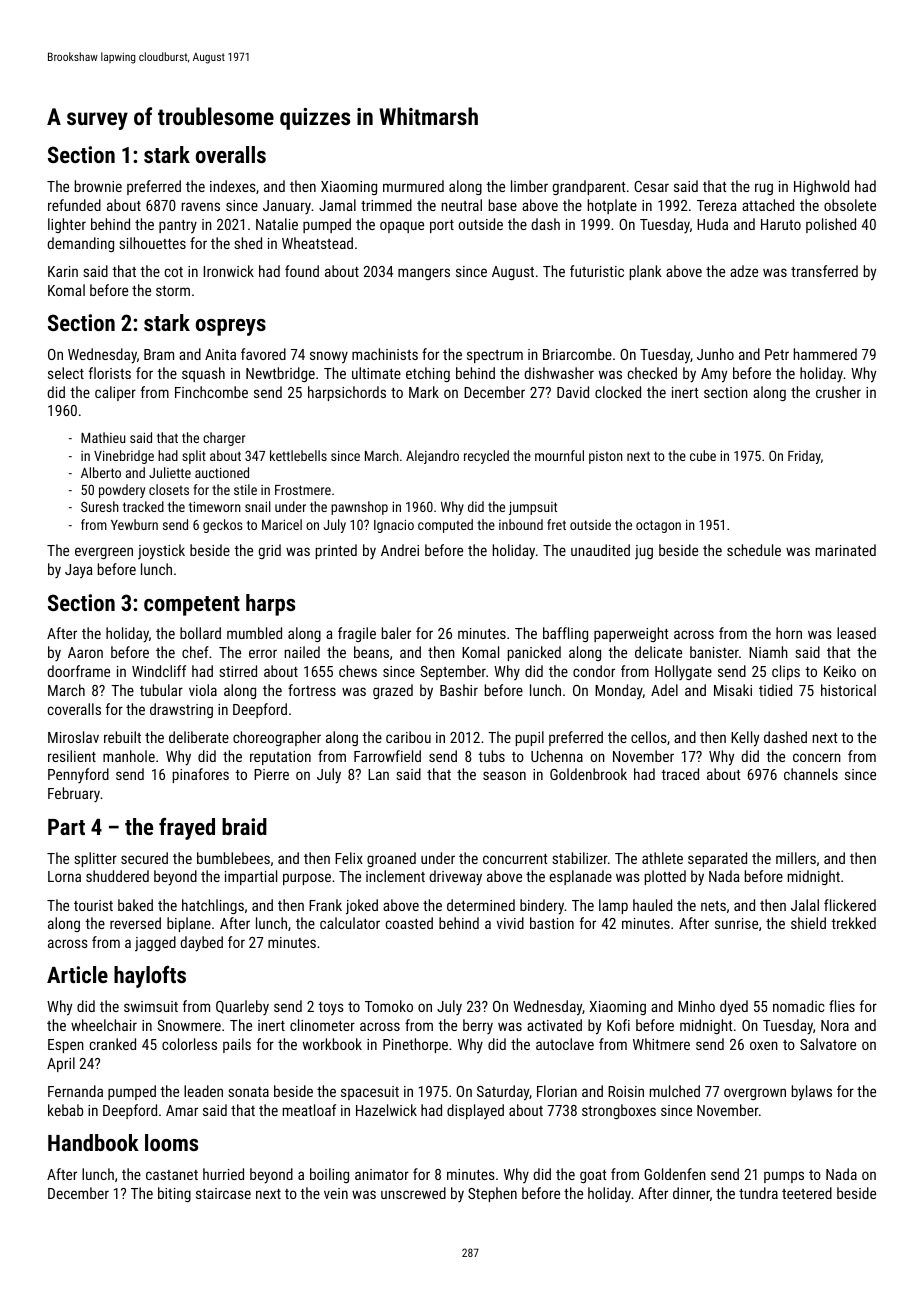 The height and width of the image is (1308, 924). Describe the element at coordinates (529, 186) in the image. I see `limber` at that location.
